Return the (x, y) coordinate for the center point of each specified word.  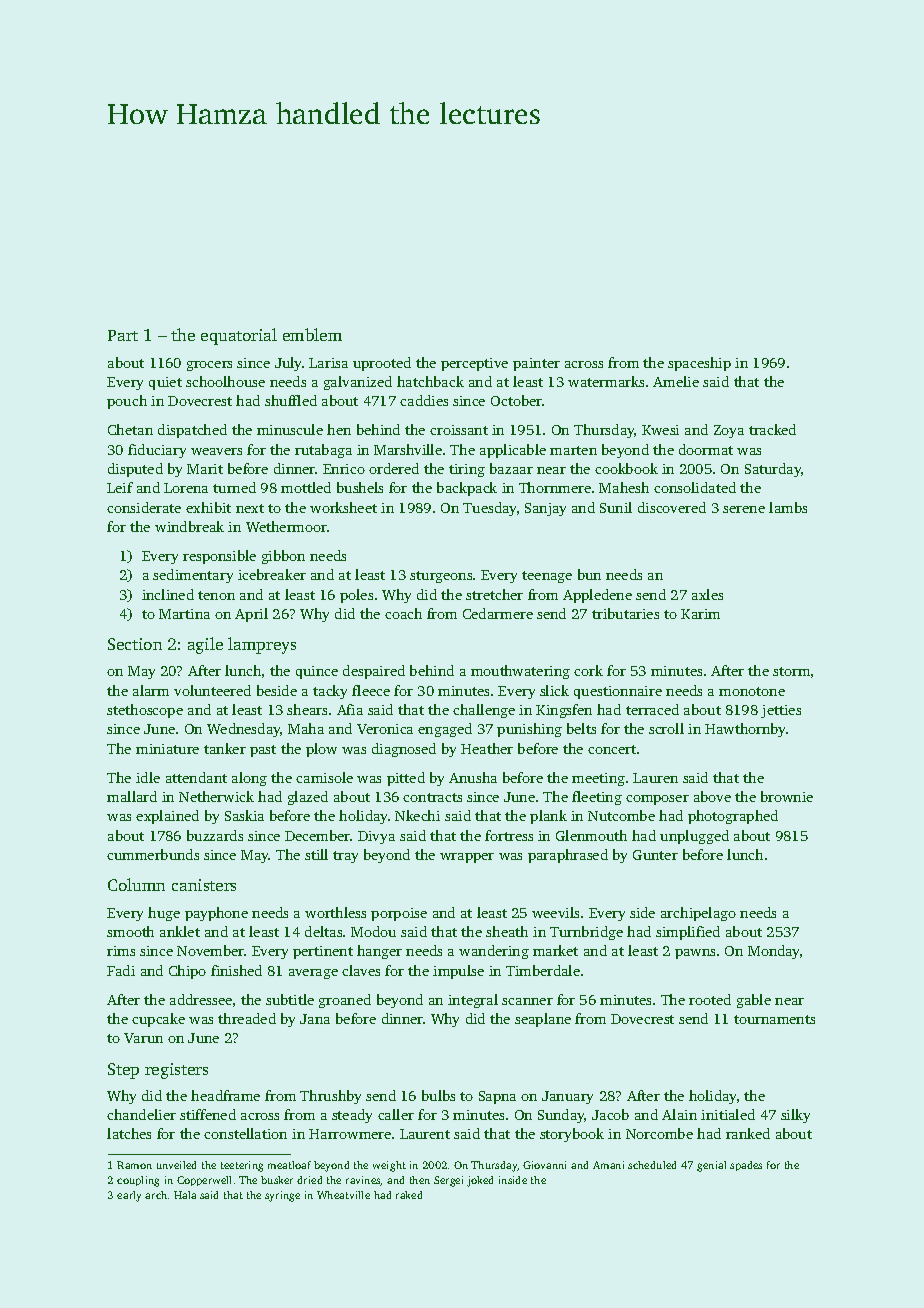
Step (123, 1071)
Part (123, 335)
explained (167, 817)
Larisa (328, 363)
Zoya (729, 431)
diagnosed (404, 750)
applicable (513, 451)
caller (396, 1114)
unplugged (694, 837)
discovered (672, 507)
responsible (219, 557)
